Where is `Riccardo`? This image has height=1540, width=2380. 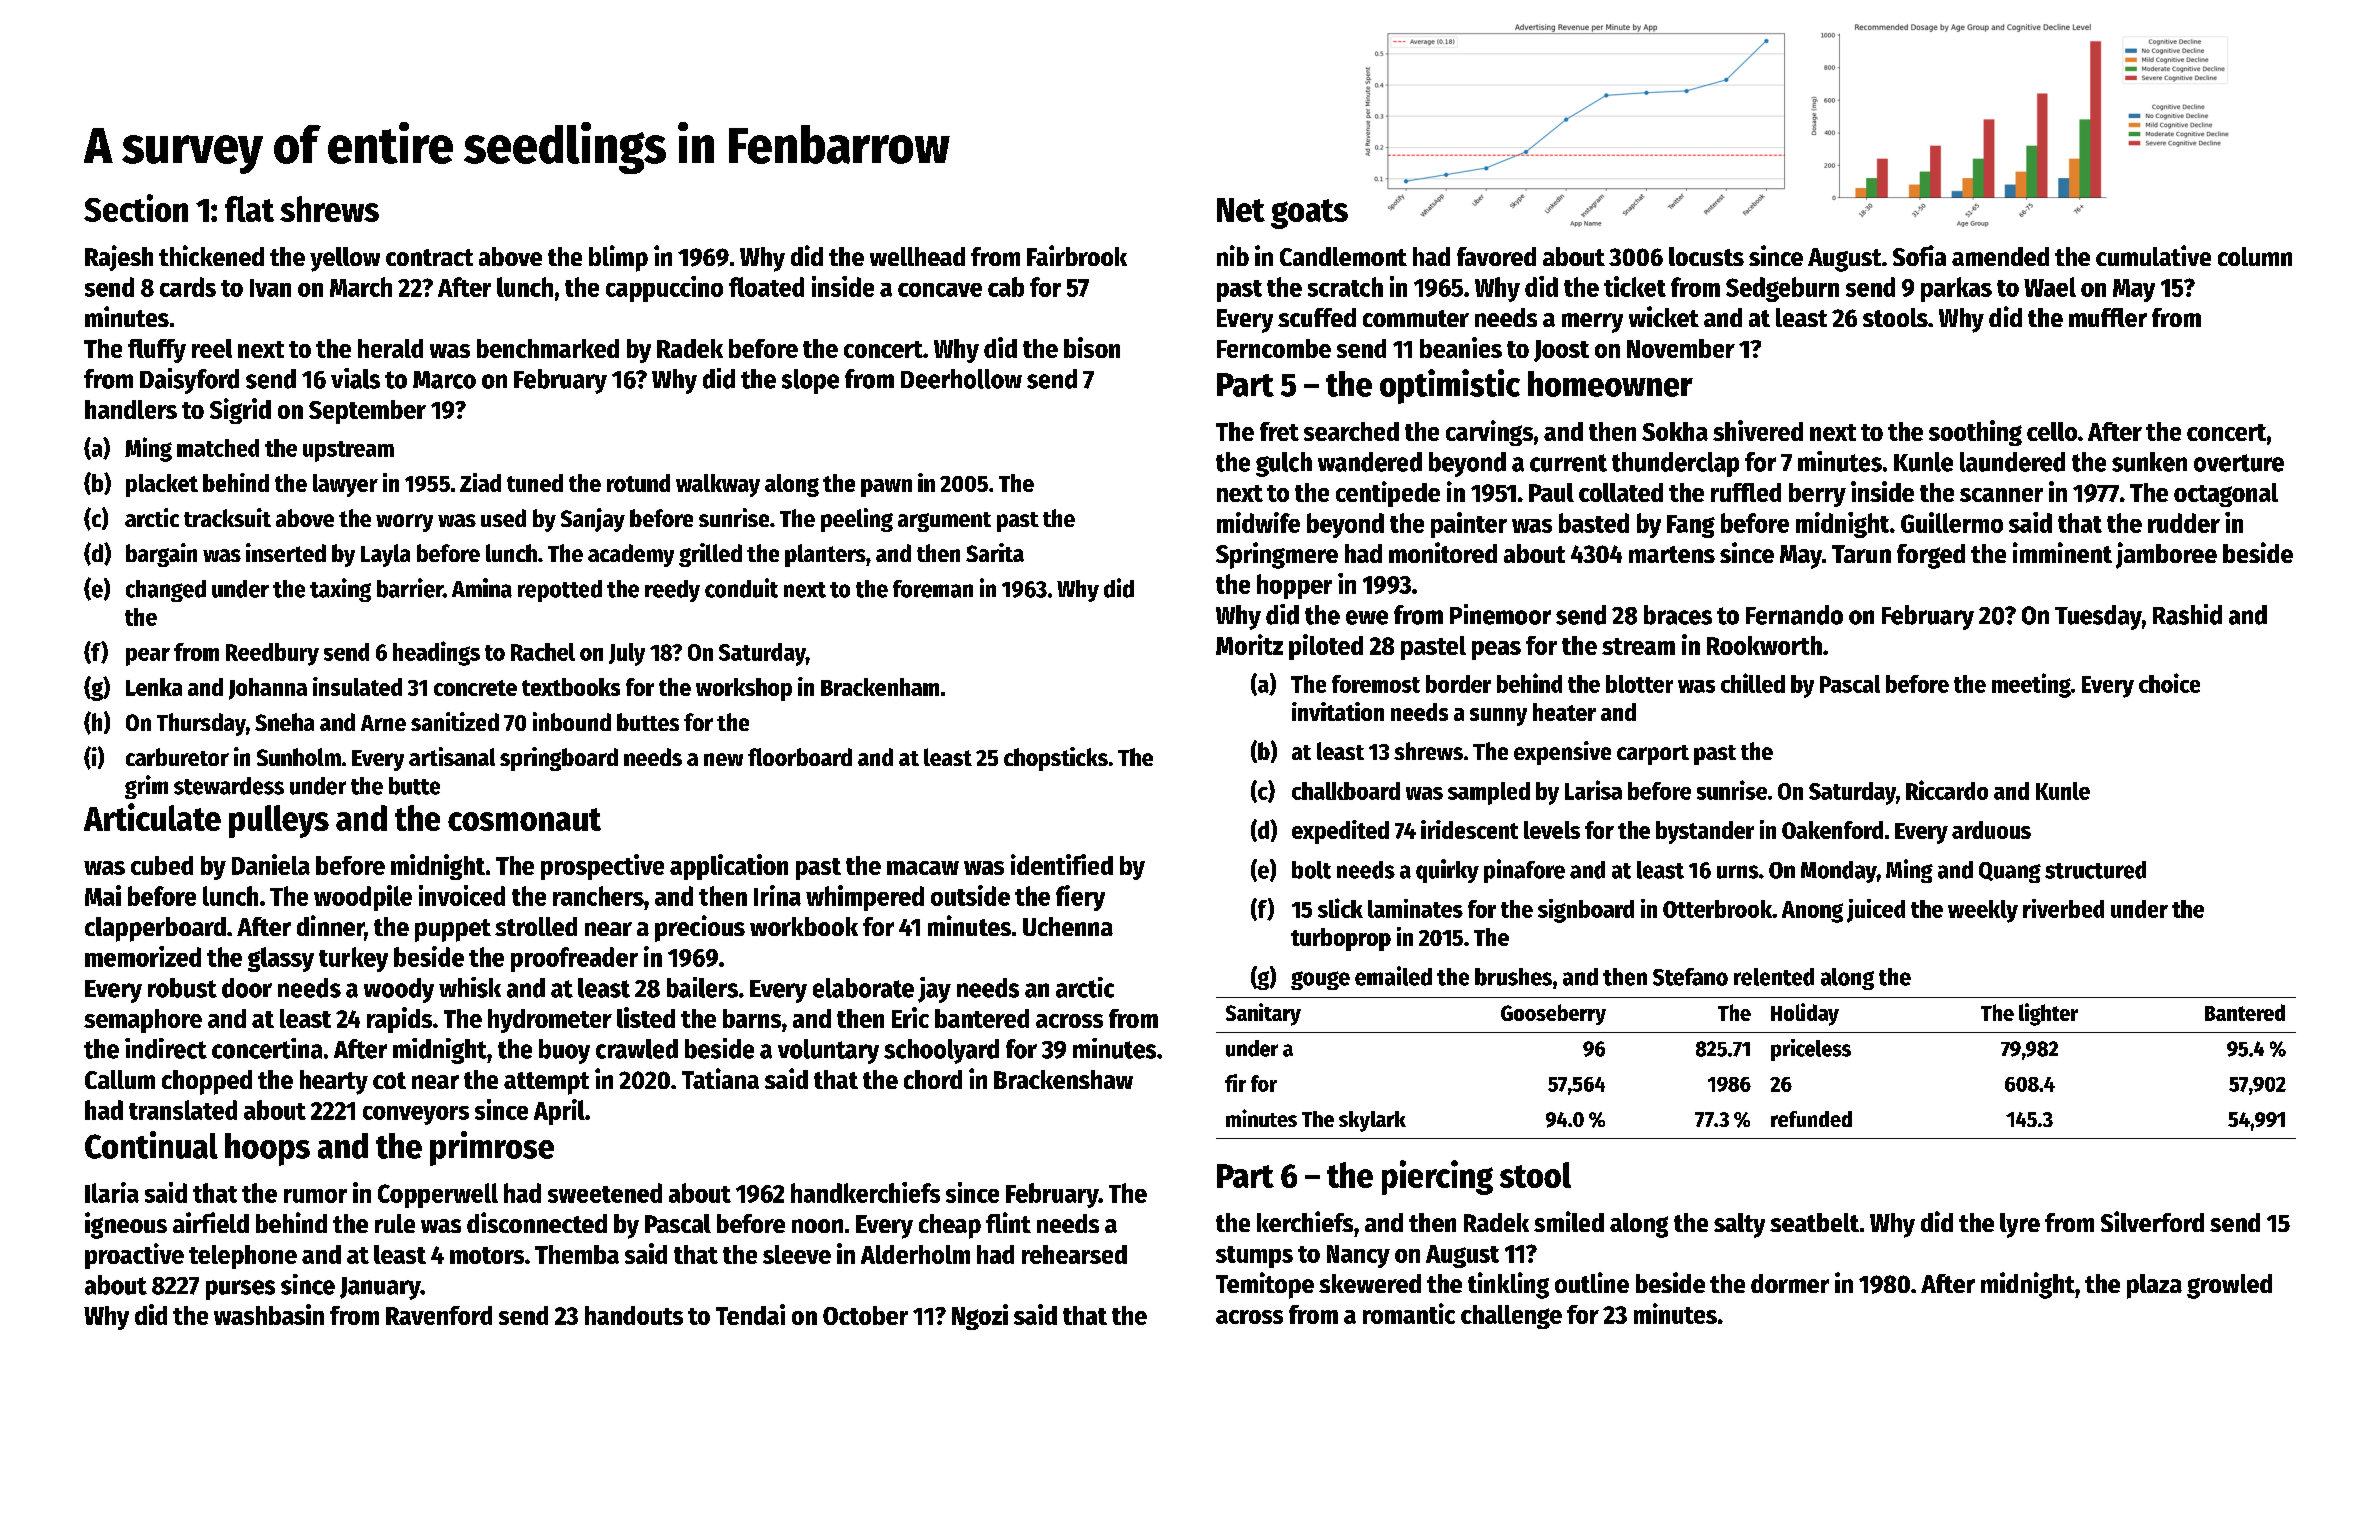 Riccardo is located at coordinates (1947, 790).
